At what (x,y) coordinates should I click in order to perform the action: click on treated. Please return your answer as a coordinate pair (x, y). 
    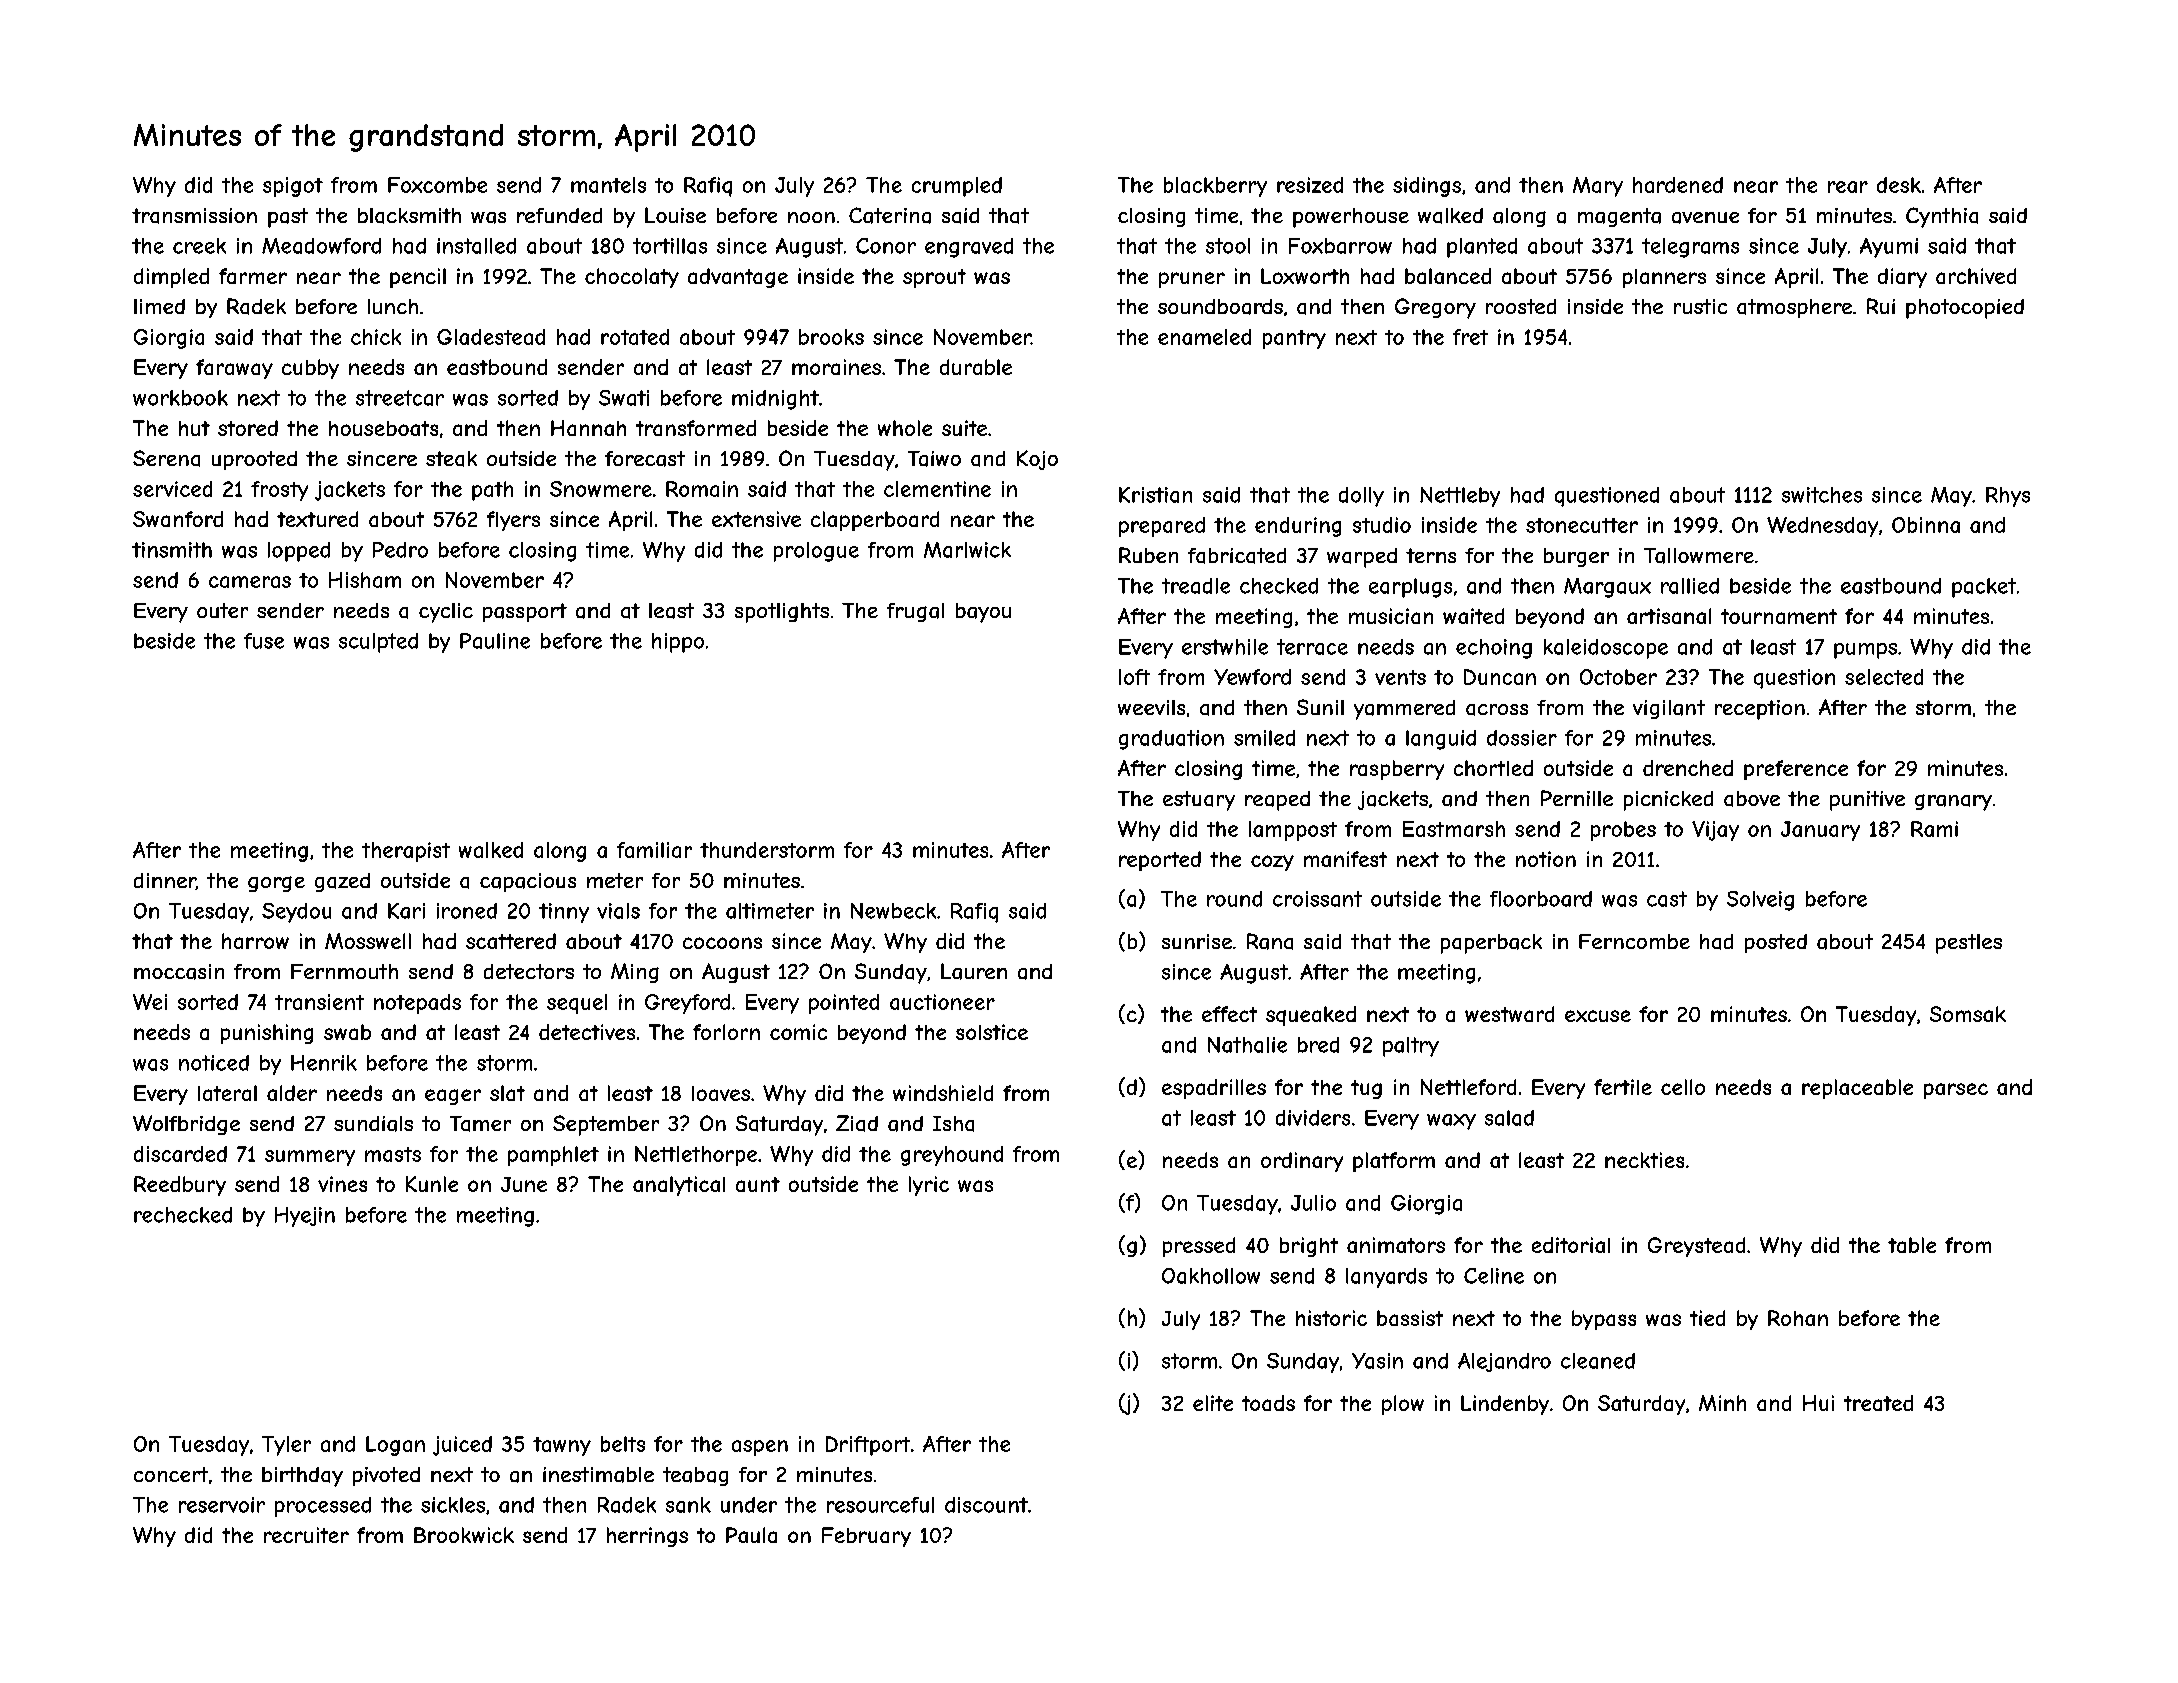
    Looking at the image, I should click on (1878, 1403).
